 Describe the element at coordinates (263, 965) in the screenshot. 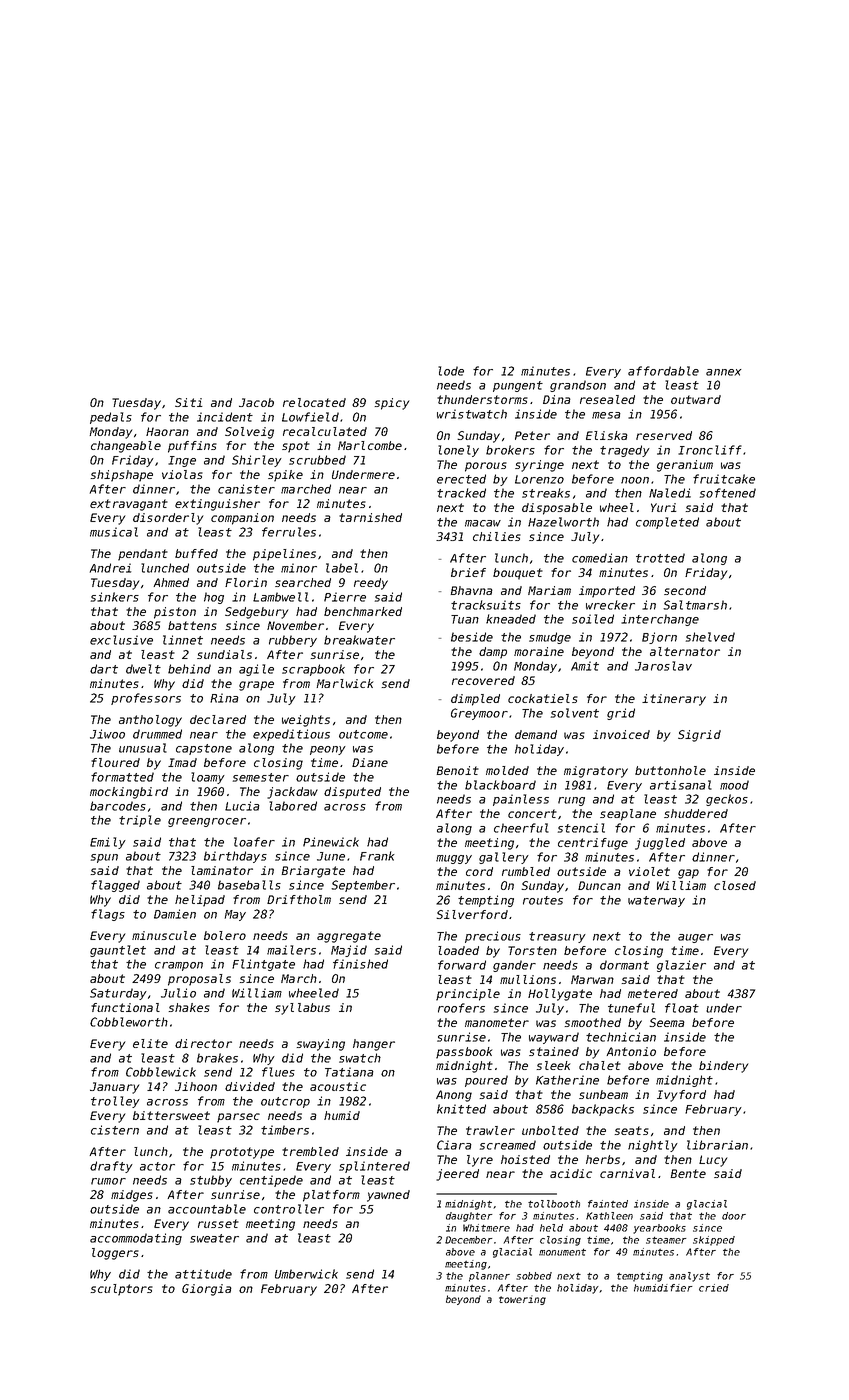

I see `Flintgate` at that location.
